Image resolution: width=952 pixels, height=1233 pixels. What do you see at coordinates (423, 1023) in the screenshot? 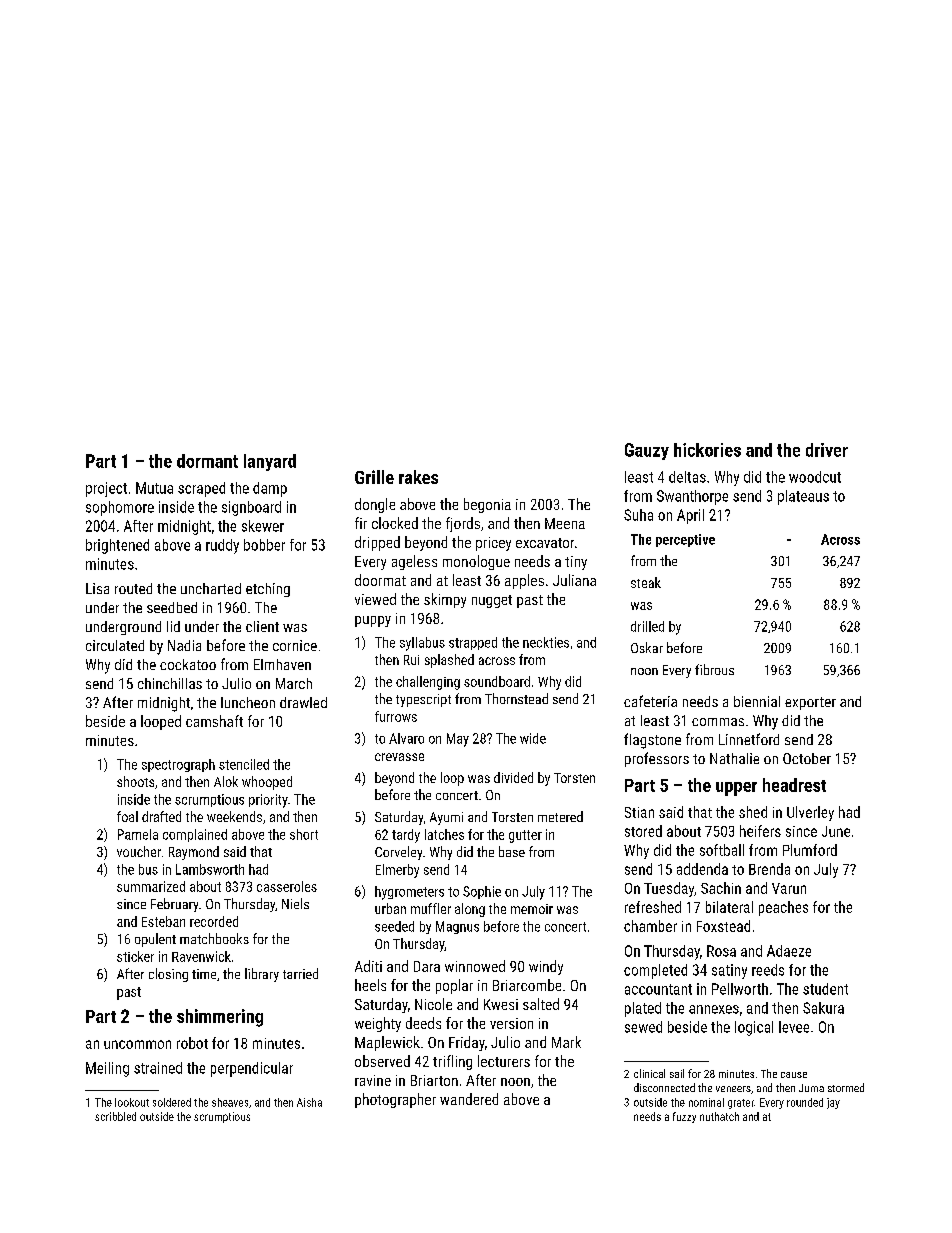
I see `deeds` at bounding box center [423, 1023].
